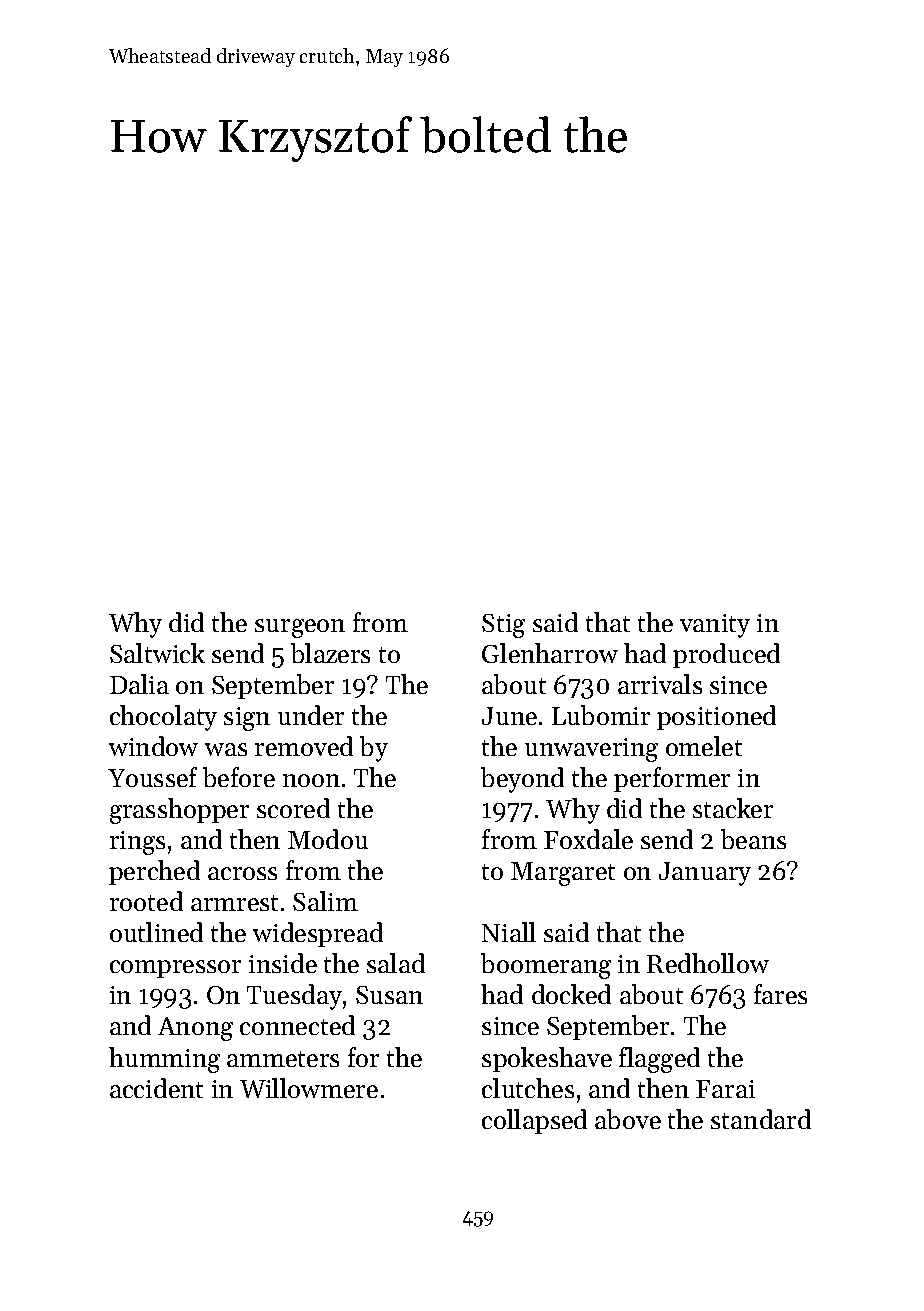 The image size is (924, 1311). What do you see at coordinates (156, 1088) in the screenshot?
I see `accident` at bounding box center [156, 1088].
